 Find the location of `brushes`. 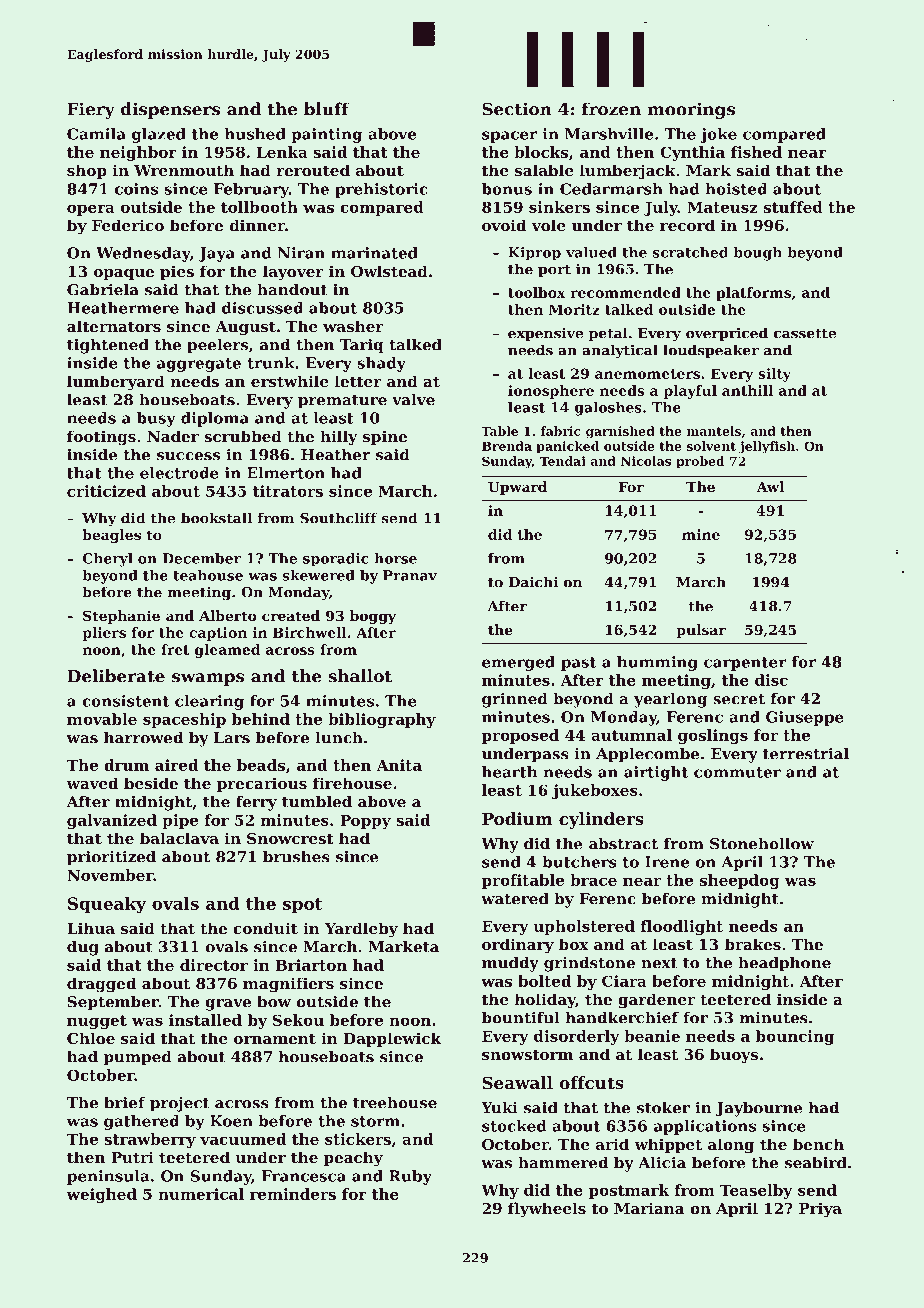

brushes is located at coordinates (296, 856).
